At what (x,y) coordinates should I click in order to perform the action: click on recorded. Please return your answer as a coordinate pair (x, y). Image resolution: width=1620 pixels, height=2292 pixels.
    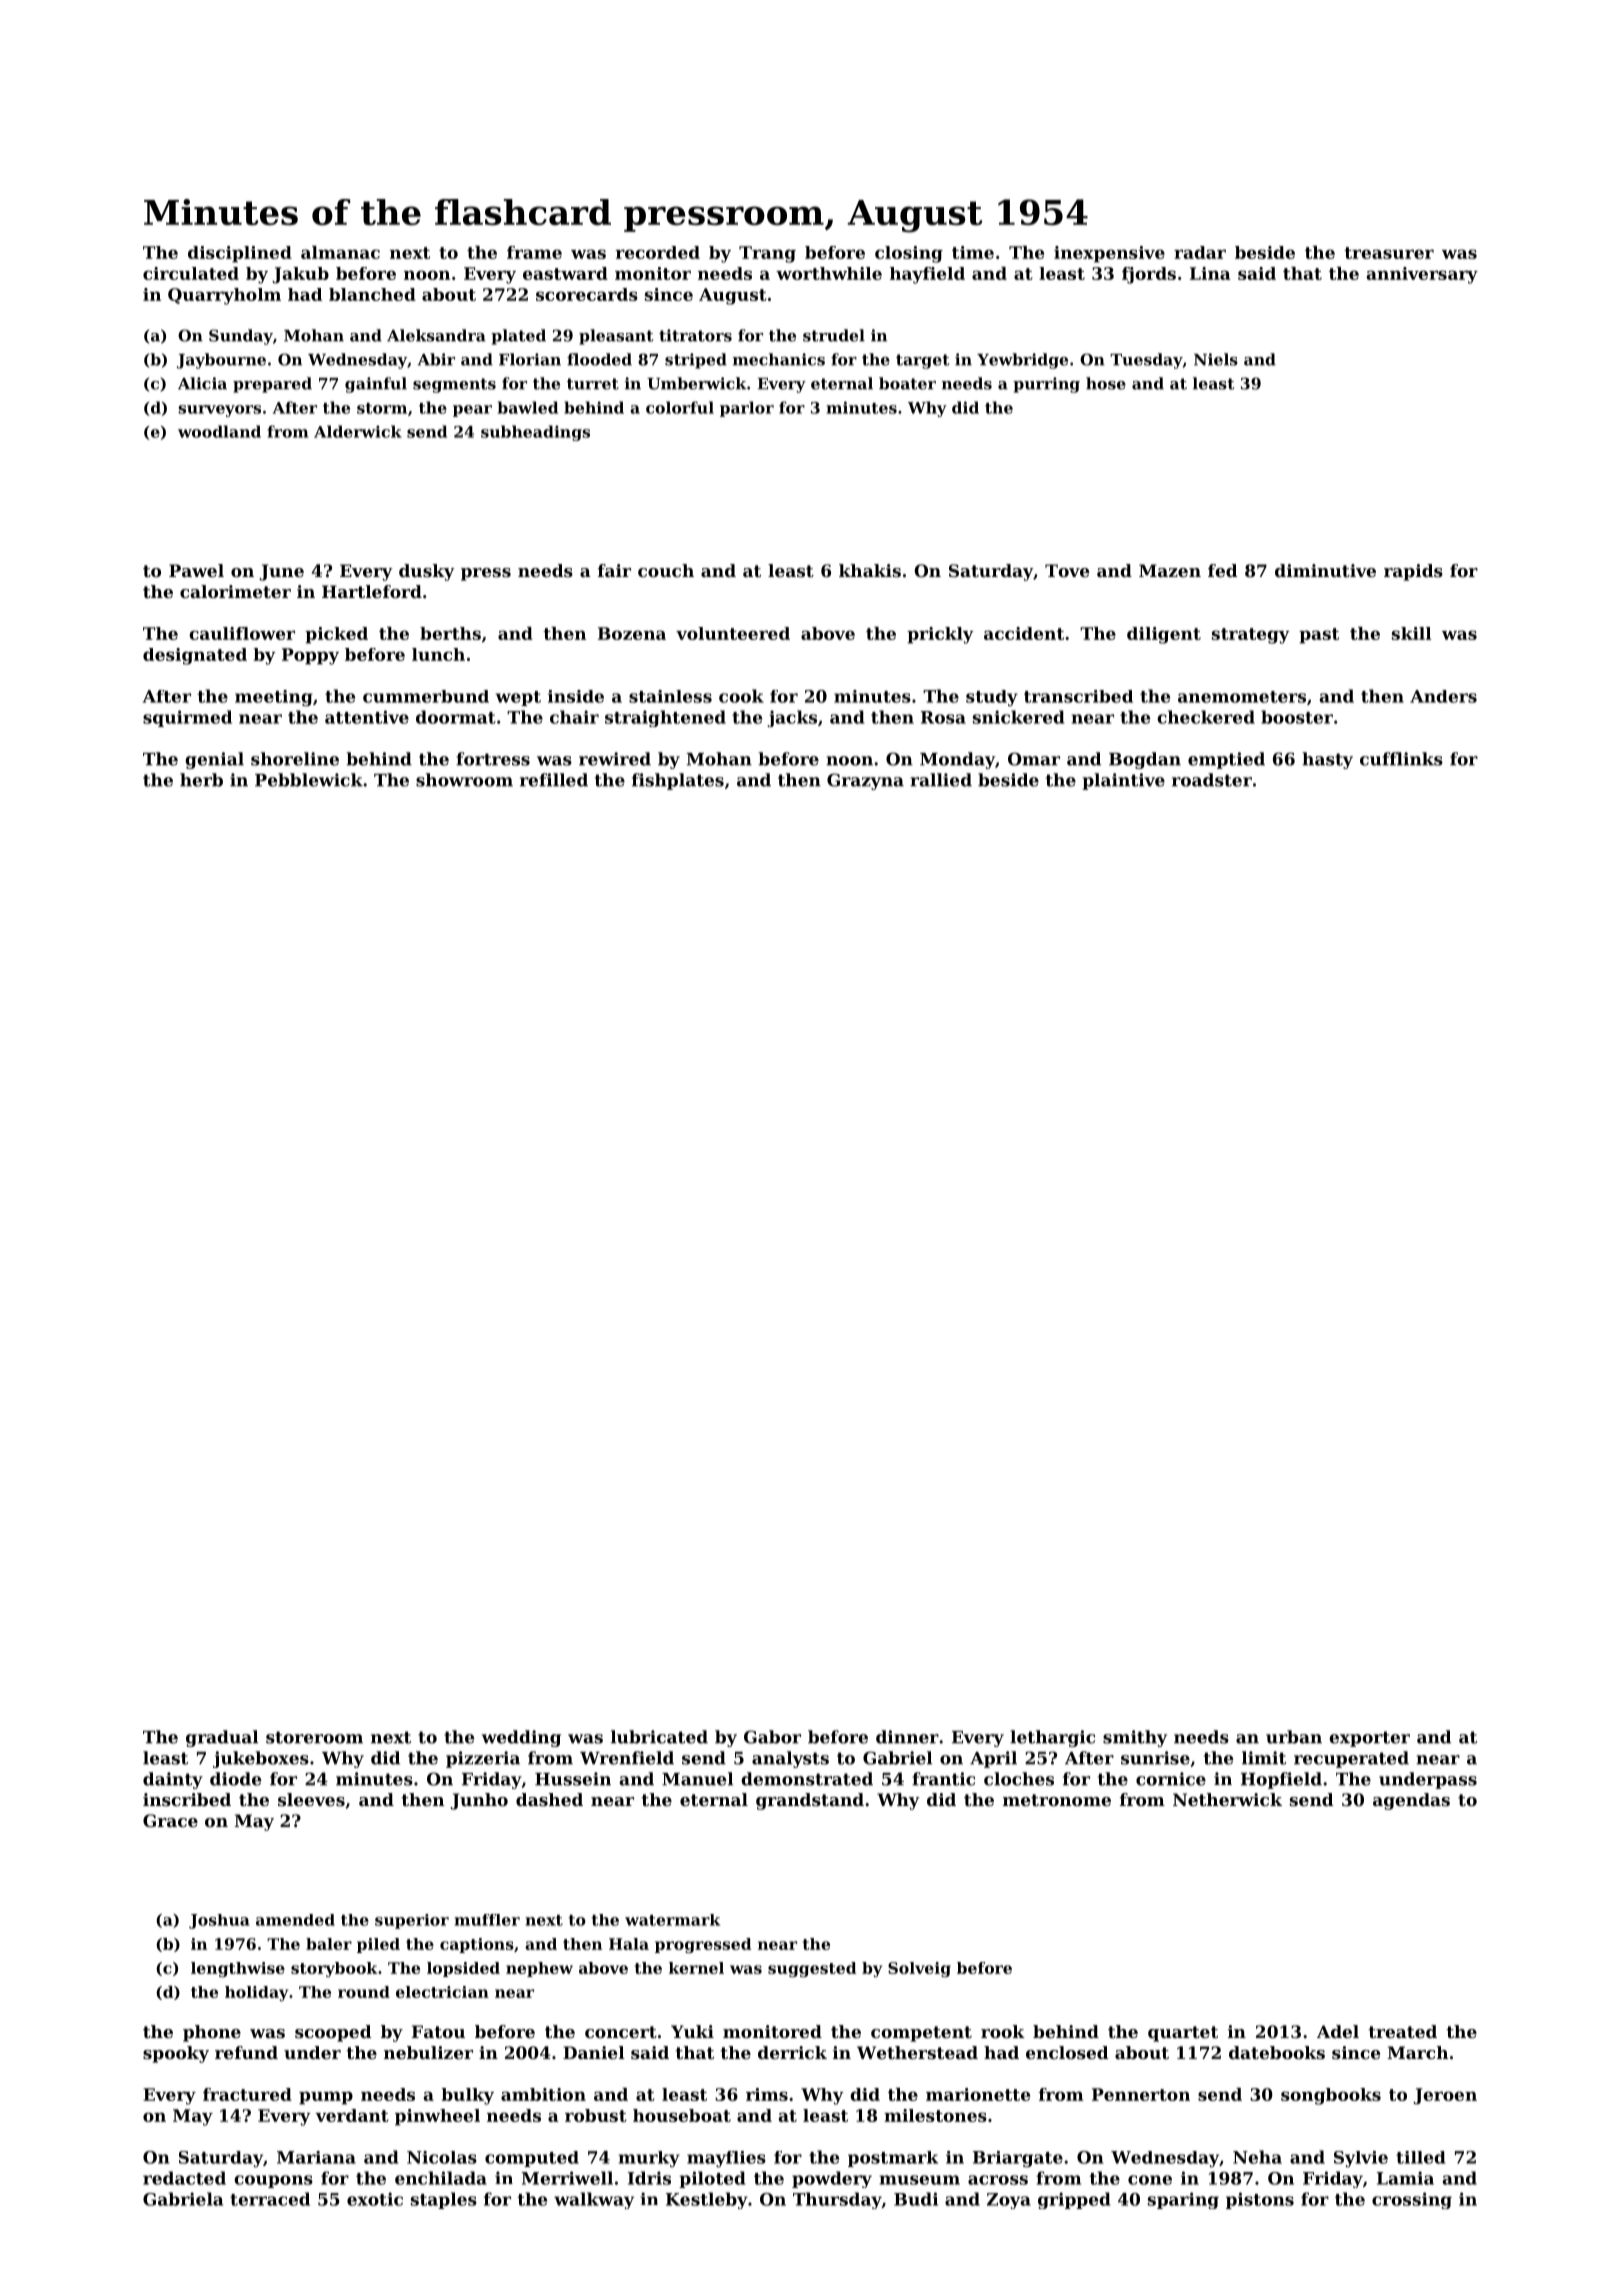
    Looking at the image, I should click on (658, 252).
